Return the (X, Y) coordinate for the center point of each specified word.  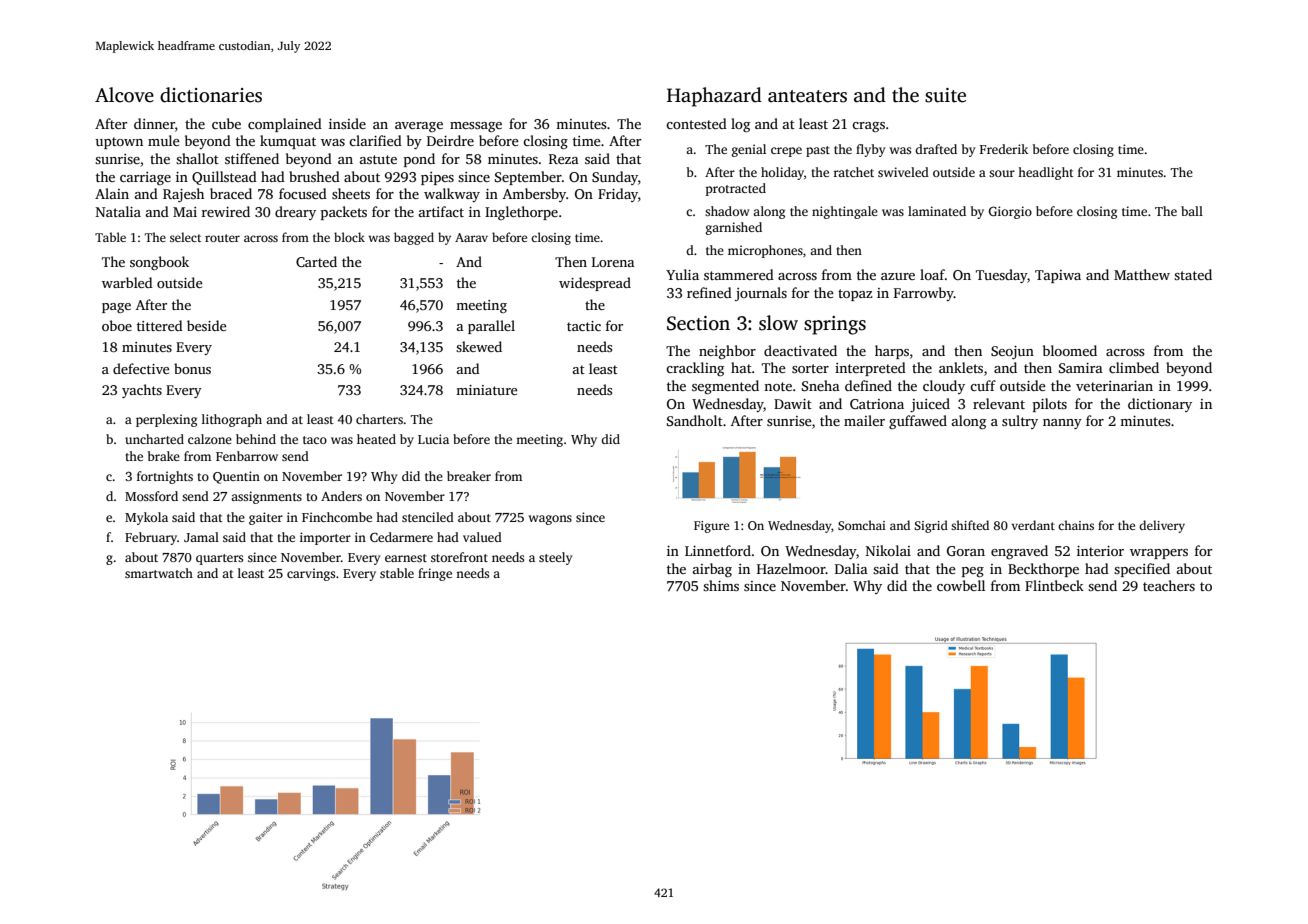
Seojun (1012, 352)
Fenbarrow (247, 456)
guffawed (918, 422)
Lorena (613, 262)
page (116, 308)
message (476, 127)
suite (945, 95)
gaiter (266, 518)
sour (1002, 173)
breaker (469, 476)
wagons (550, 520)
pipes (437, 178)
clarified (375, 140)
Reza (564, 159)
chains (1076, 525)
